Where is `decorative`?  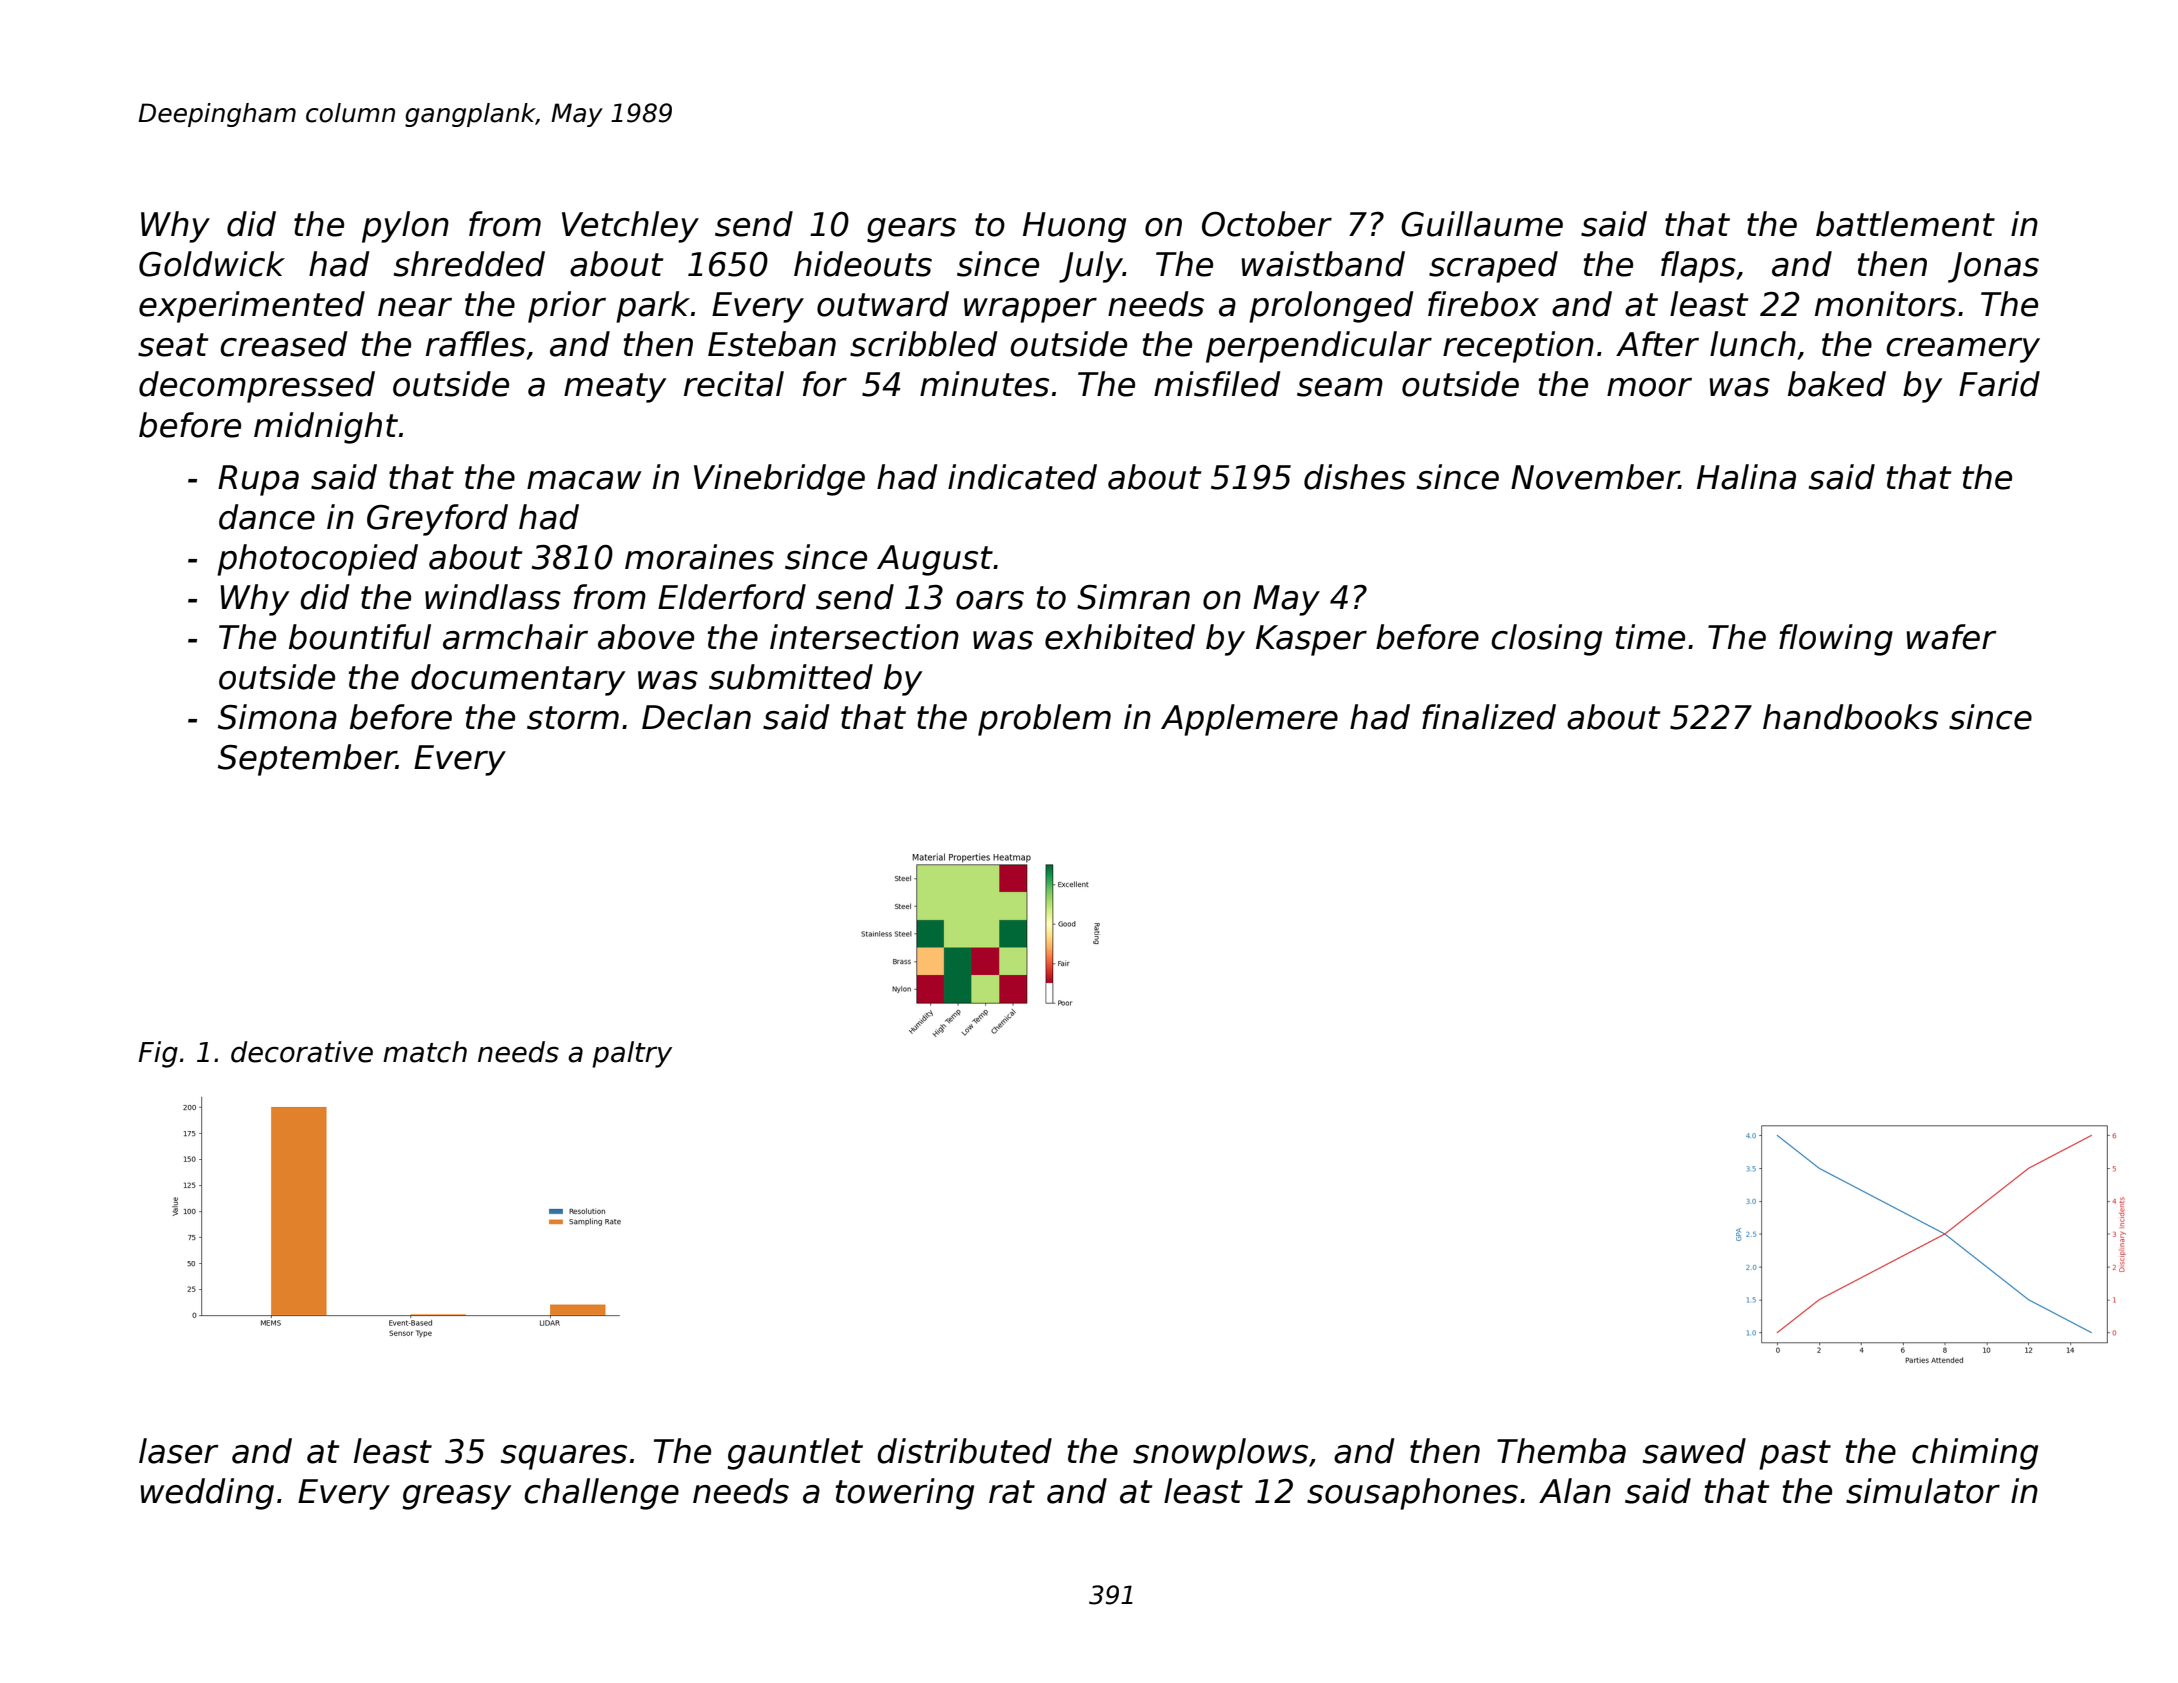
decorative is located at coordinates (302, 1052).
